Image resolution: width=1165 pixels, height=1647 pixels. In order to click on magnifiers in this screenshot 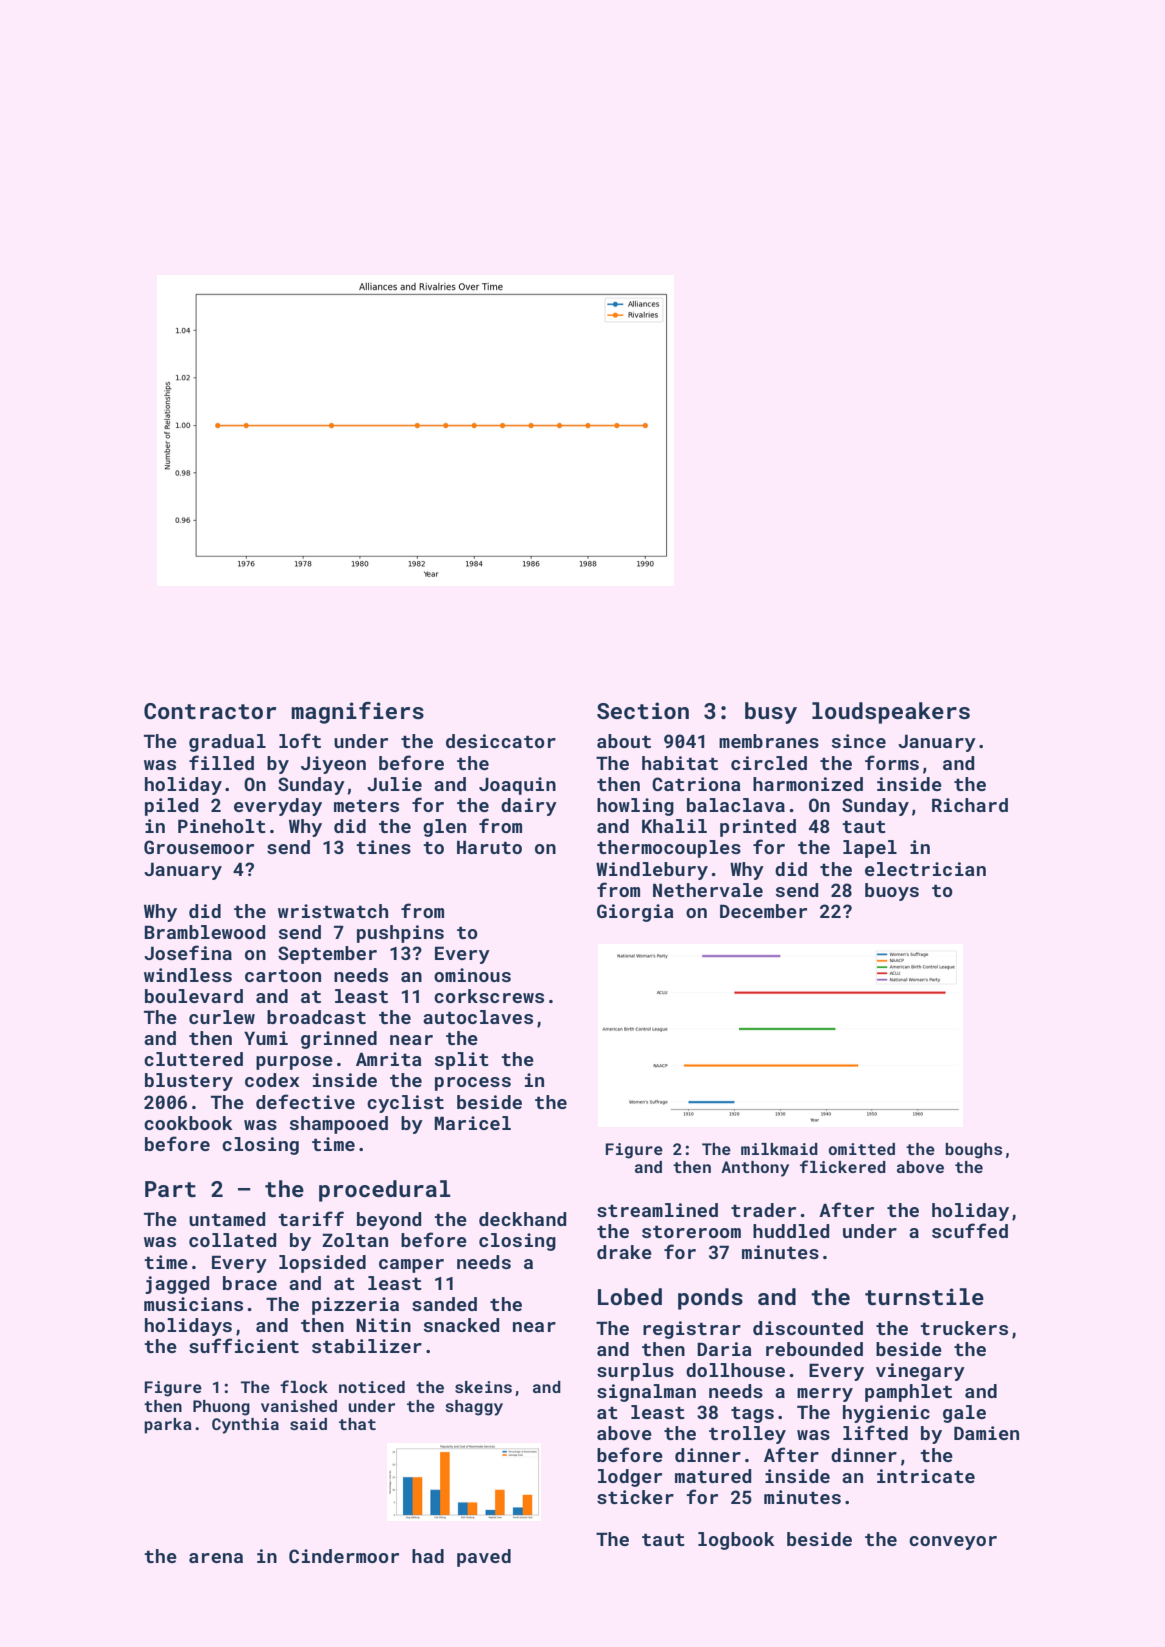, I will do `click(357, 713)`.
